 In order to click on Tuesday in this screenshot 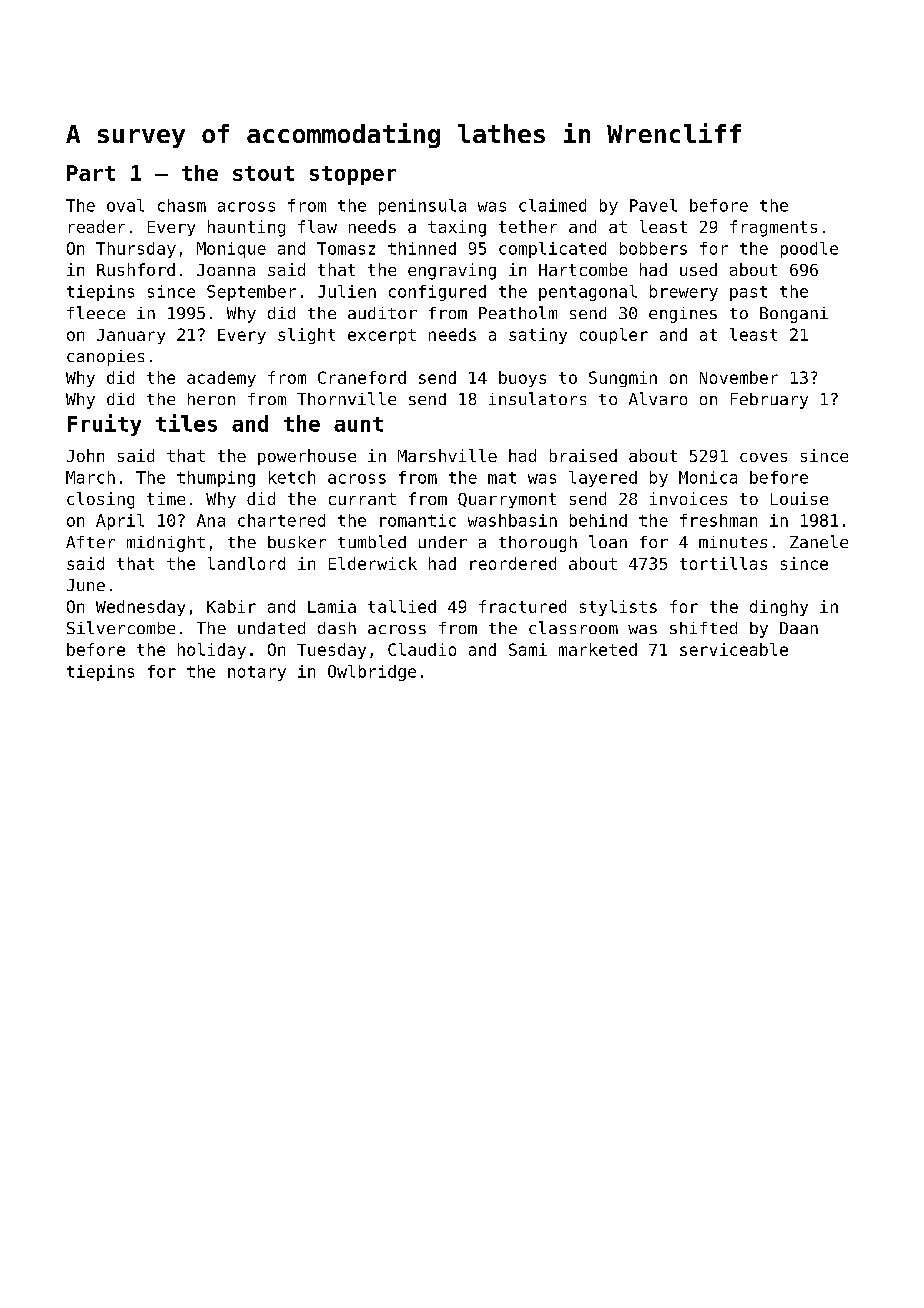, I will do `click(331, 651)`.
